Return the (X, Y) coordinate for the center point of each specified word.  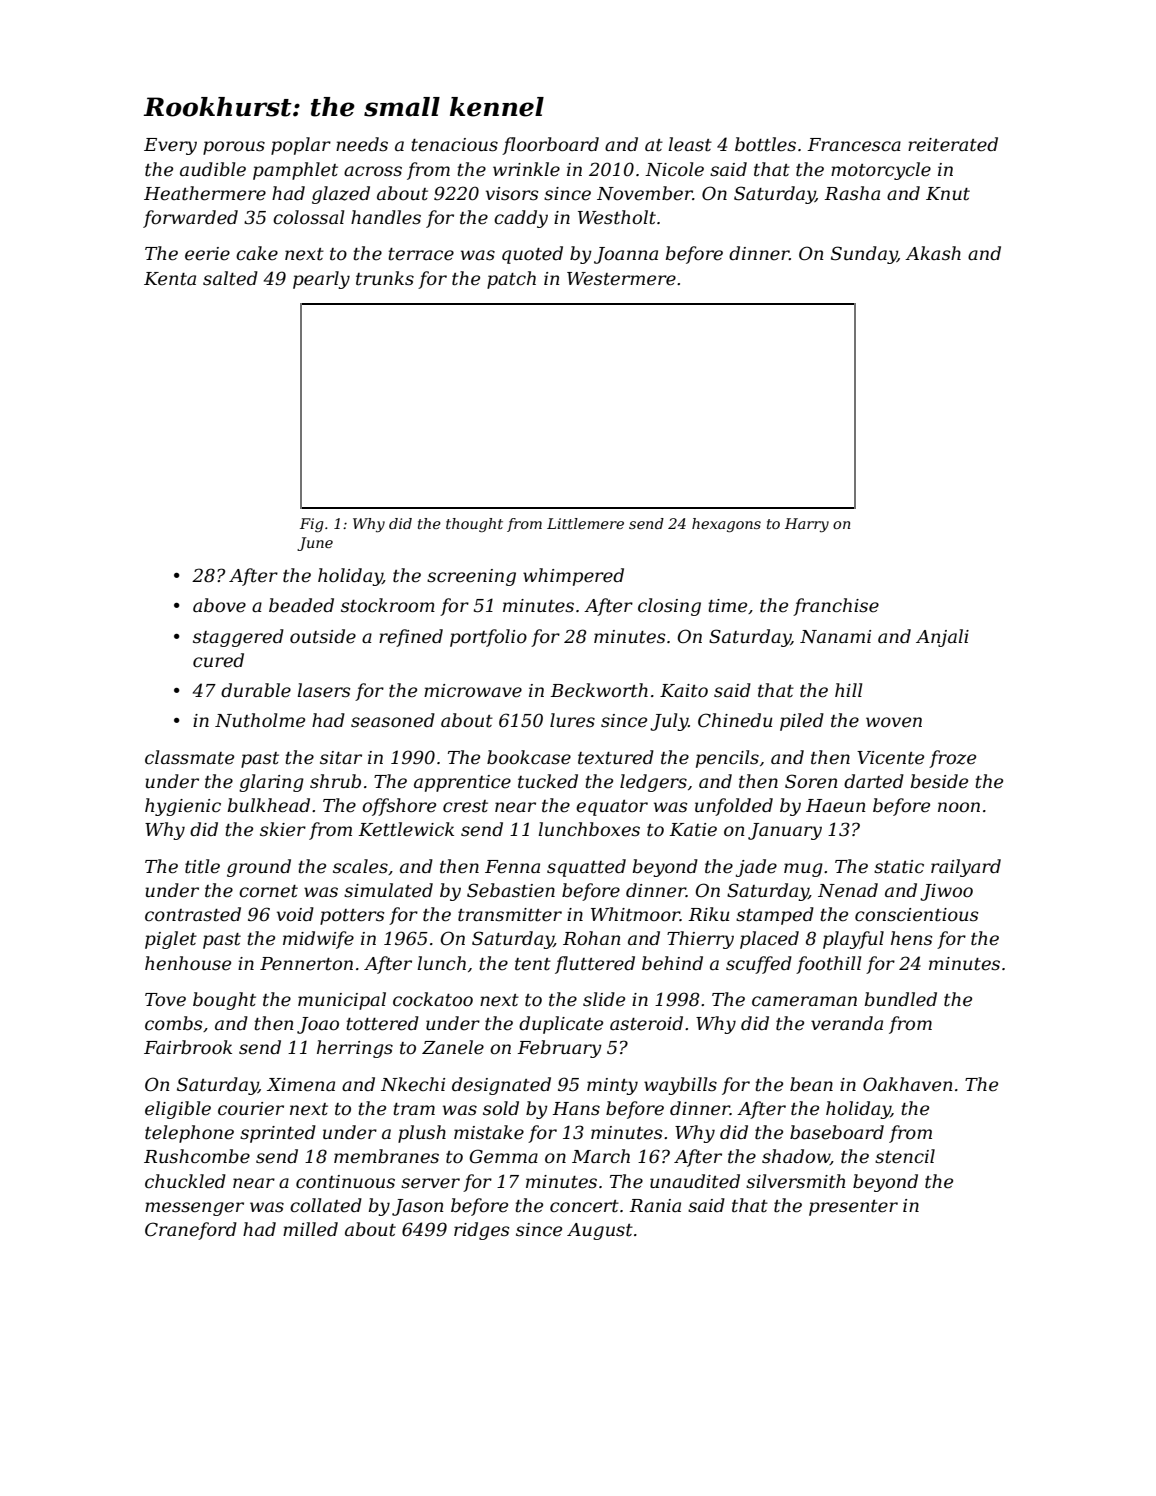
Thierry (700, 940)
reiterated (953, 144)
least (690, 144)
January (785, 831)
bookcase (529, 757)
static (899, 867)
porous (234, 148)
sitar (341, 758)
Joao (318, 1025)
